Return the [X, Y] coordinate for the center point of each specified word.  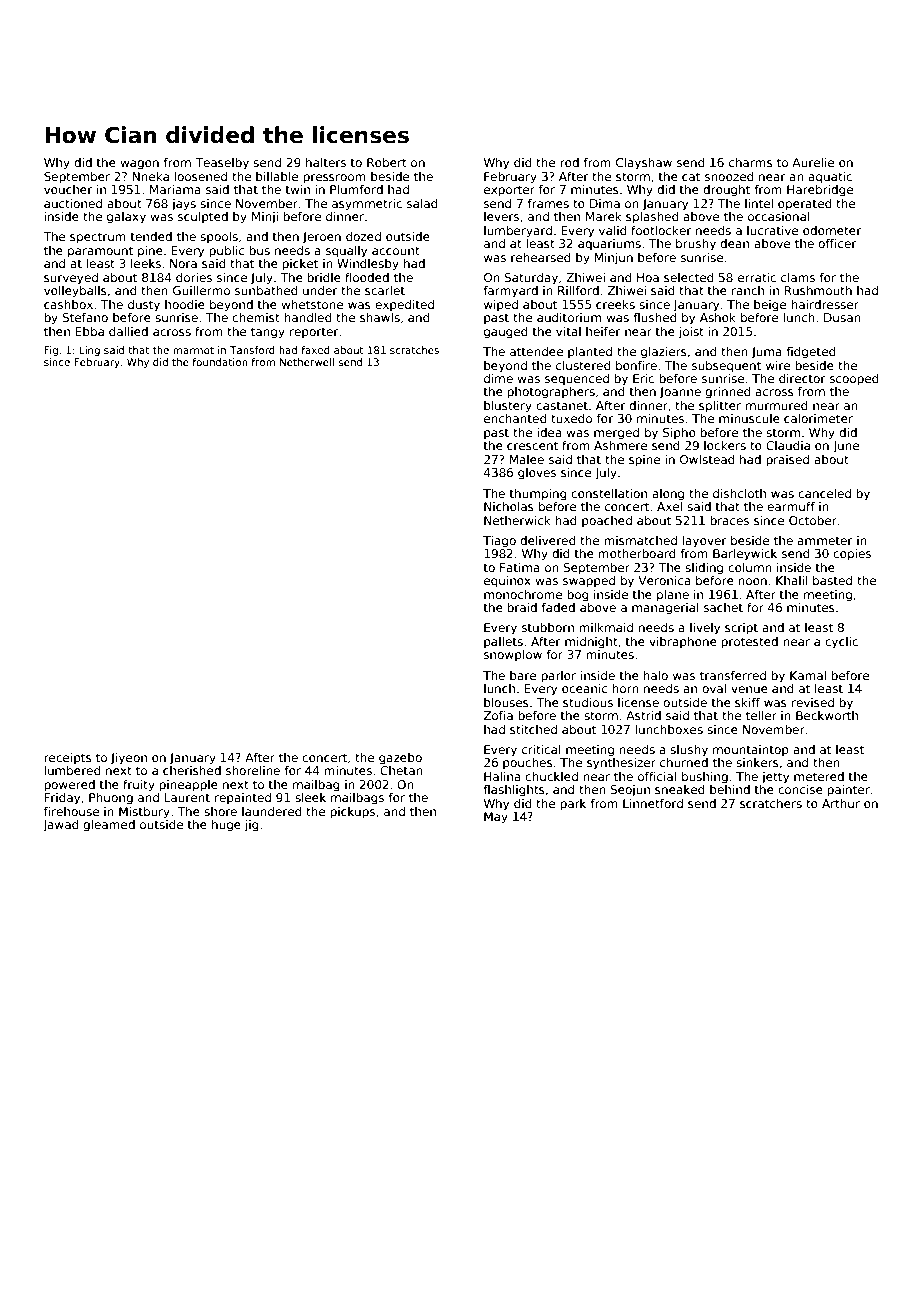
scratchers [771, 803]
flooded [367, 277]
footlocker [661, 230]
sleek [310, 797]
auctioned [73, 203]
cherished [192, 770]
